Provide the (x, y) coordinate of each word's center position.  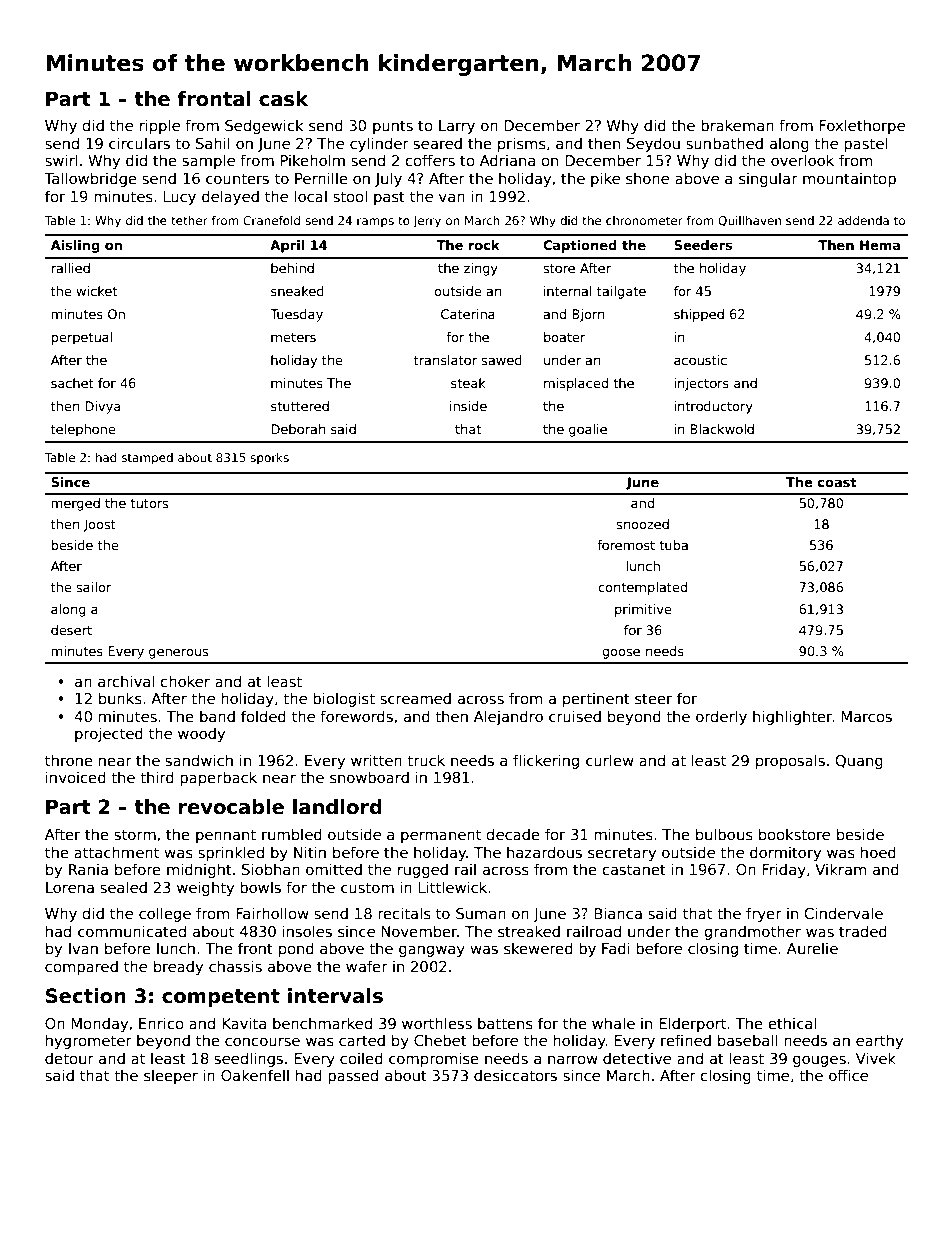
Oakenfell (255, 1075)
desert (71, 630)
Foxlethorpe (862, 126)
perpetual (82, 338)
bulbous (724, 834)
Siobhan (271, 869)
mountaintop (849, 179)
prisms (522, 144)
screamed (415, 698)
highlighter (792, 717)
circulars (139, 143)
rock (484, 245)
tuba (673, 545)
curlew (610, 760)
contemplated (642, 588)
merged (76, 504)
